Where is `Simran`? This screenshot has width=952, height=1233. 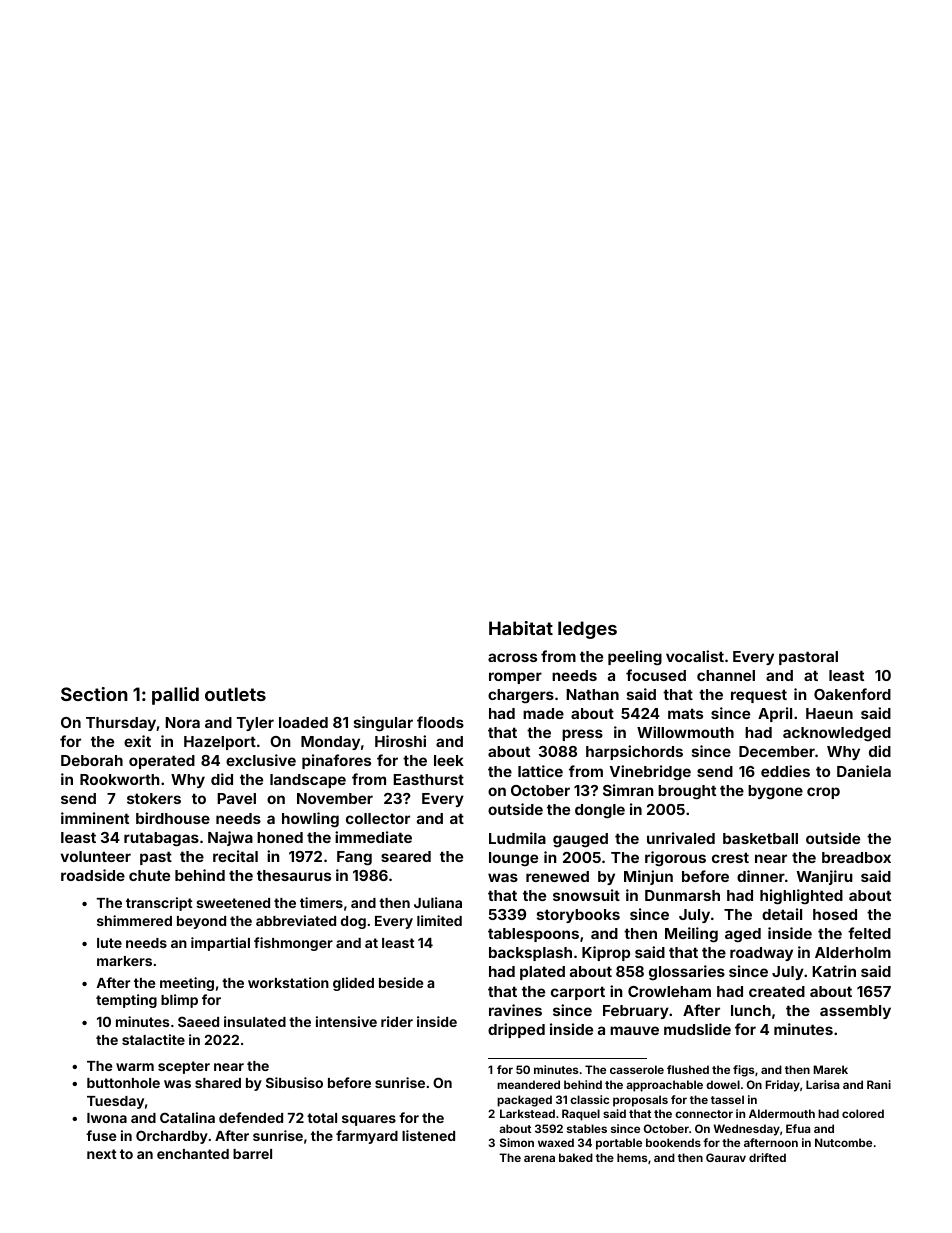
Simran is located at coordinates (628, 790).
